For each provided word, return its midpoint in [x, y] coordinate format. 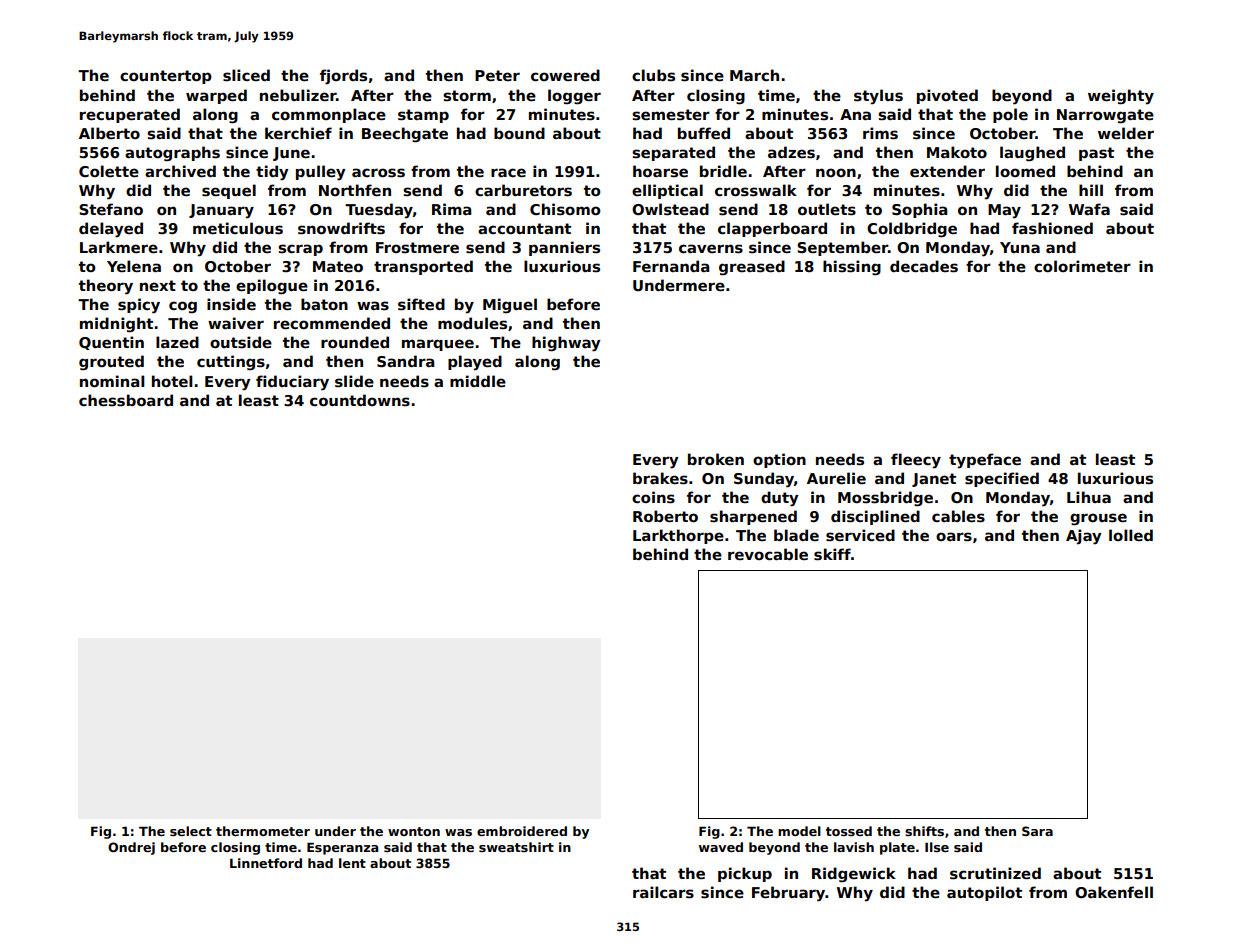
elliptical [667, 191]
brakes [660, 478]
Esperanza [342, 848]
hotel [172, 381]
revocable [768, 554]
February [789, 894]
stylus [878, 97]
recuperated [130, 115]
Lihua [1089, 497]
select [191, 831]
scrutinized [995, 873]
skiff [832, 554]
